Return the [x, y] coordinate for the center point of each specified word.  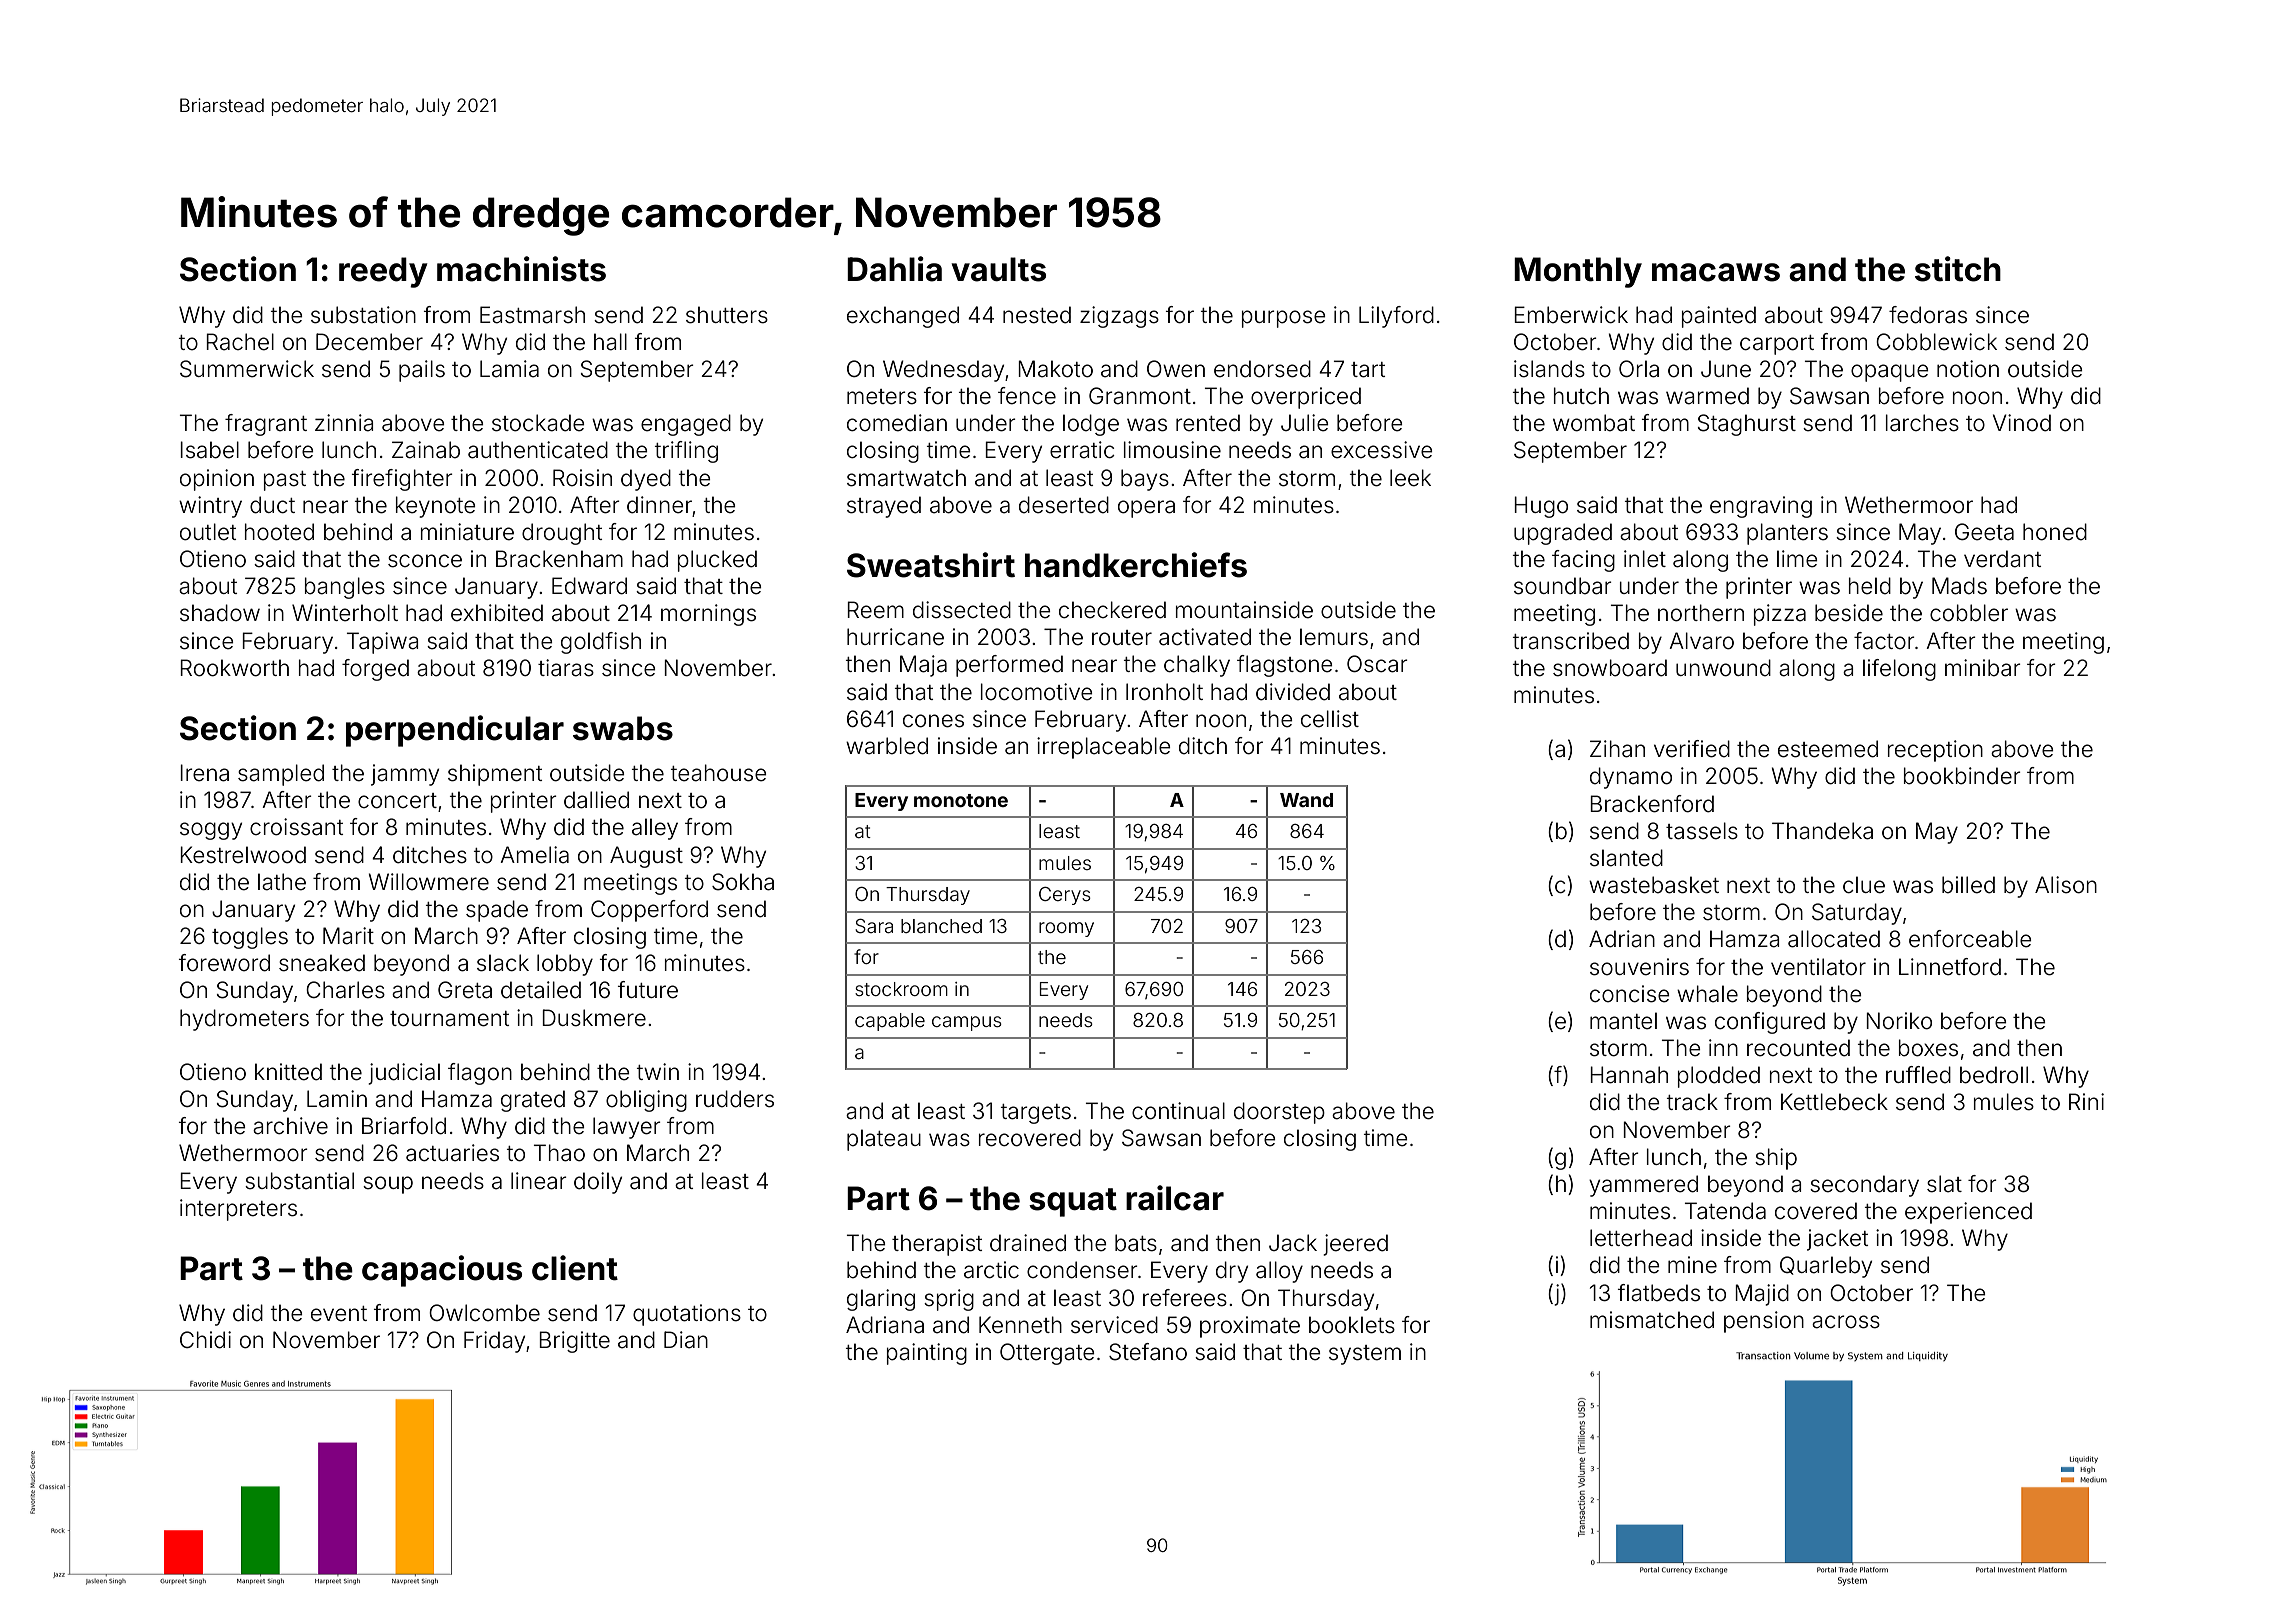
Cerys [1065, 896]
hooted [279, 532]
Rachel [240, 342]
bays [1145, 480]
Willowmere [429, 882]
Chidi [205, 1340]
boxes [1928, 1048]
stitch [1958, 269]
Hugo [1541, 507]
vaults [998, 269]
